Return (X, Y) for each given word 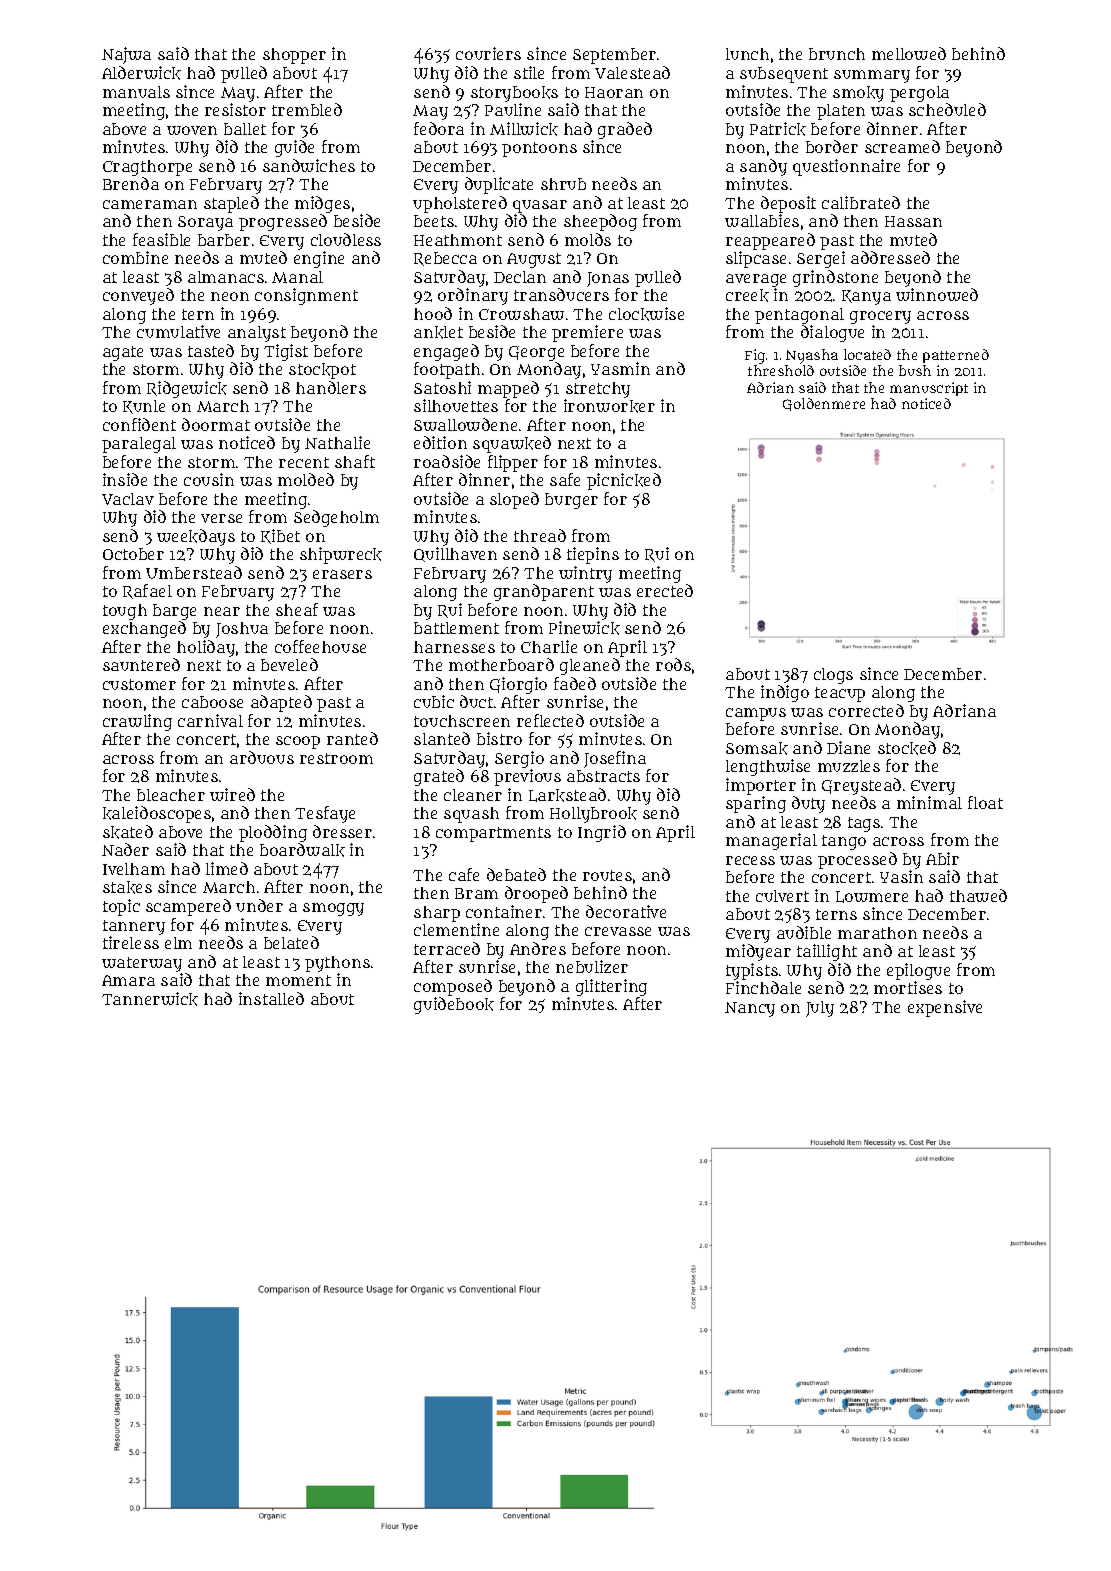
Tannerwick (150, 999)
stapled (231, 204)
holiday (206, 648)
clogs (833, 676)
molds (588, 239)
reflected (550, 720)
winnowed (937, 294)
